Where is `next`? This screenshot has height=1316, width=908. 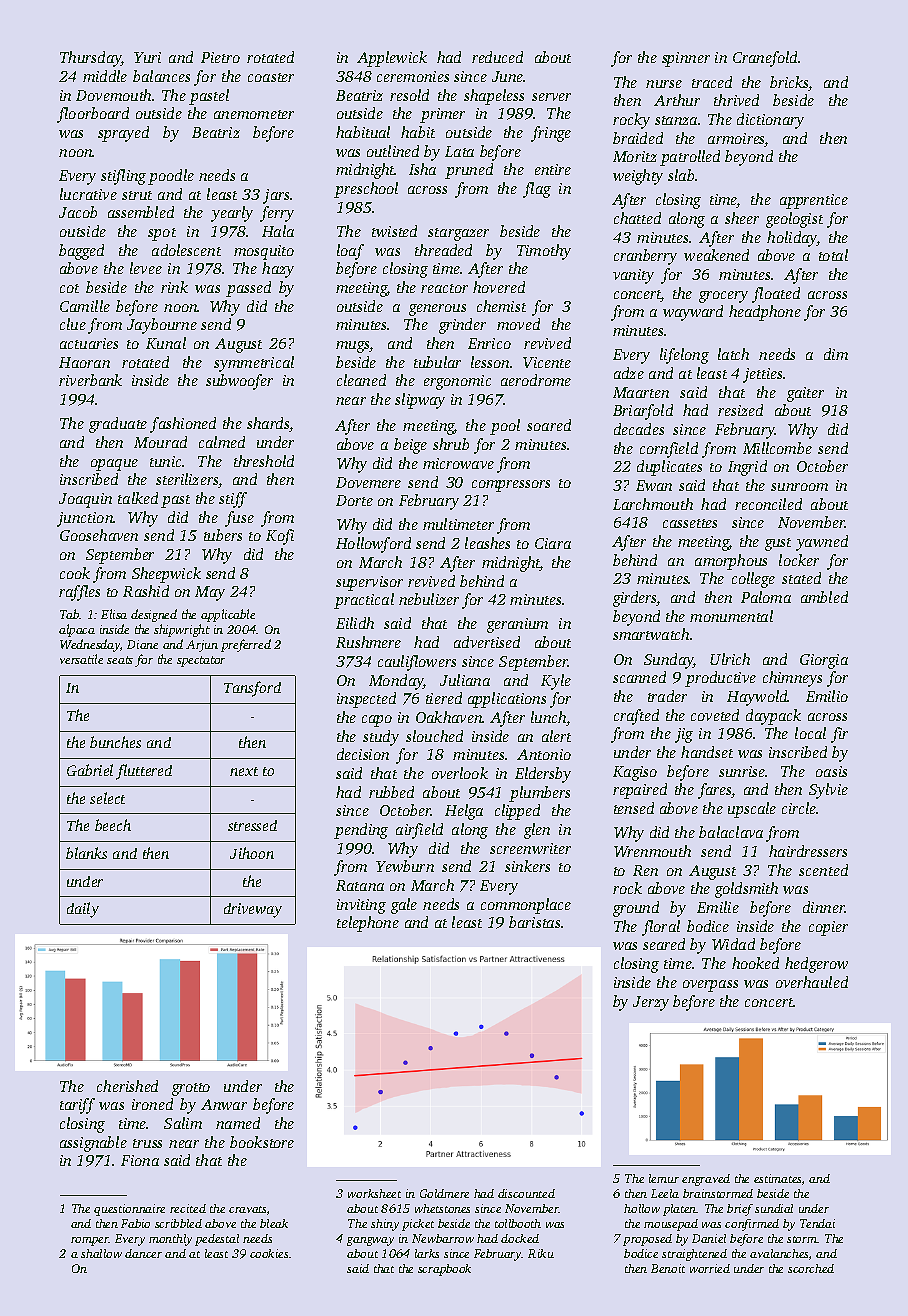 next is located at coordinates (244, 771).
